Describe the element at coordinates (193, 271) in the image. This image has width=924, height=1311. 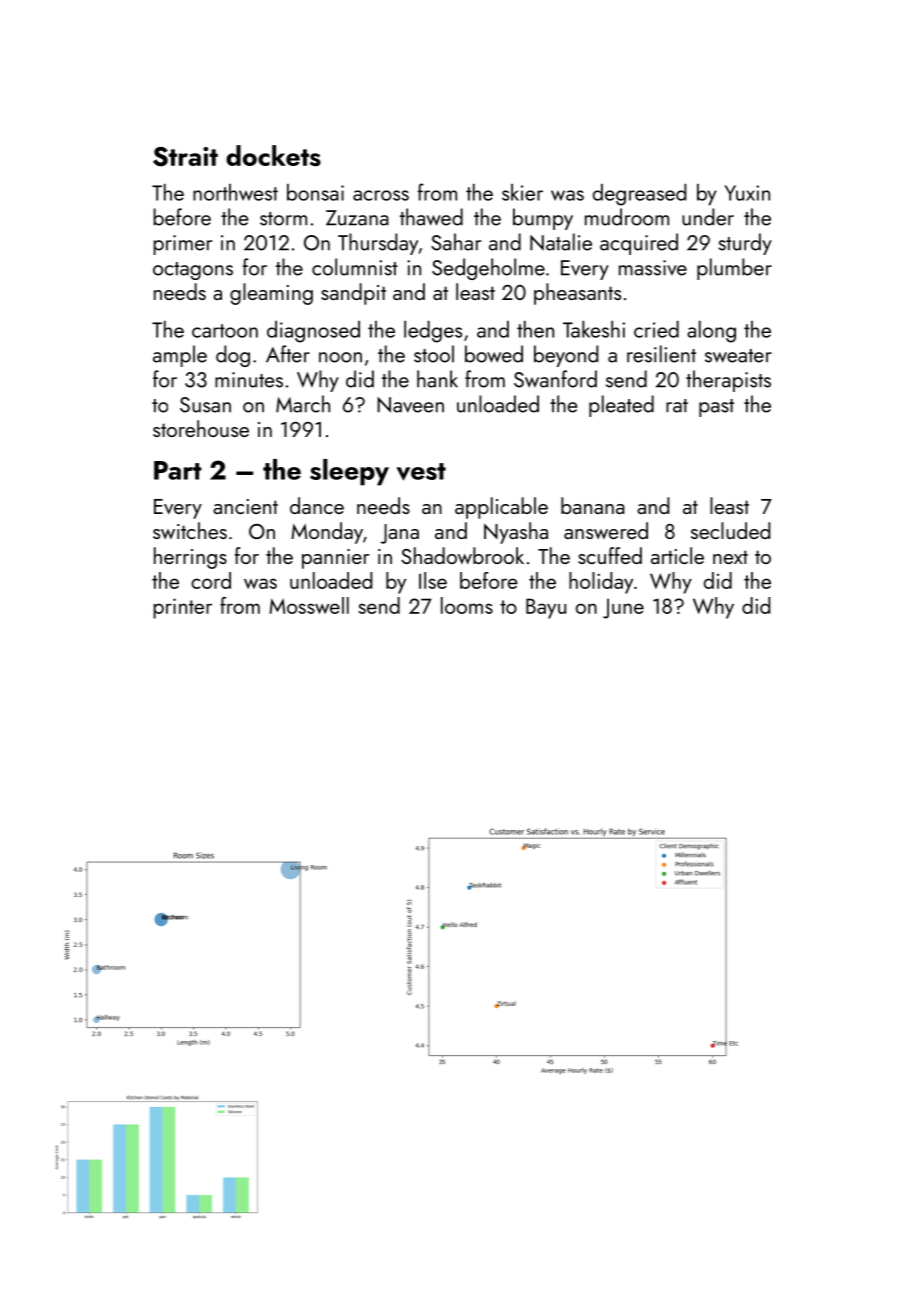
I see `octagons` at that location.
